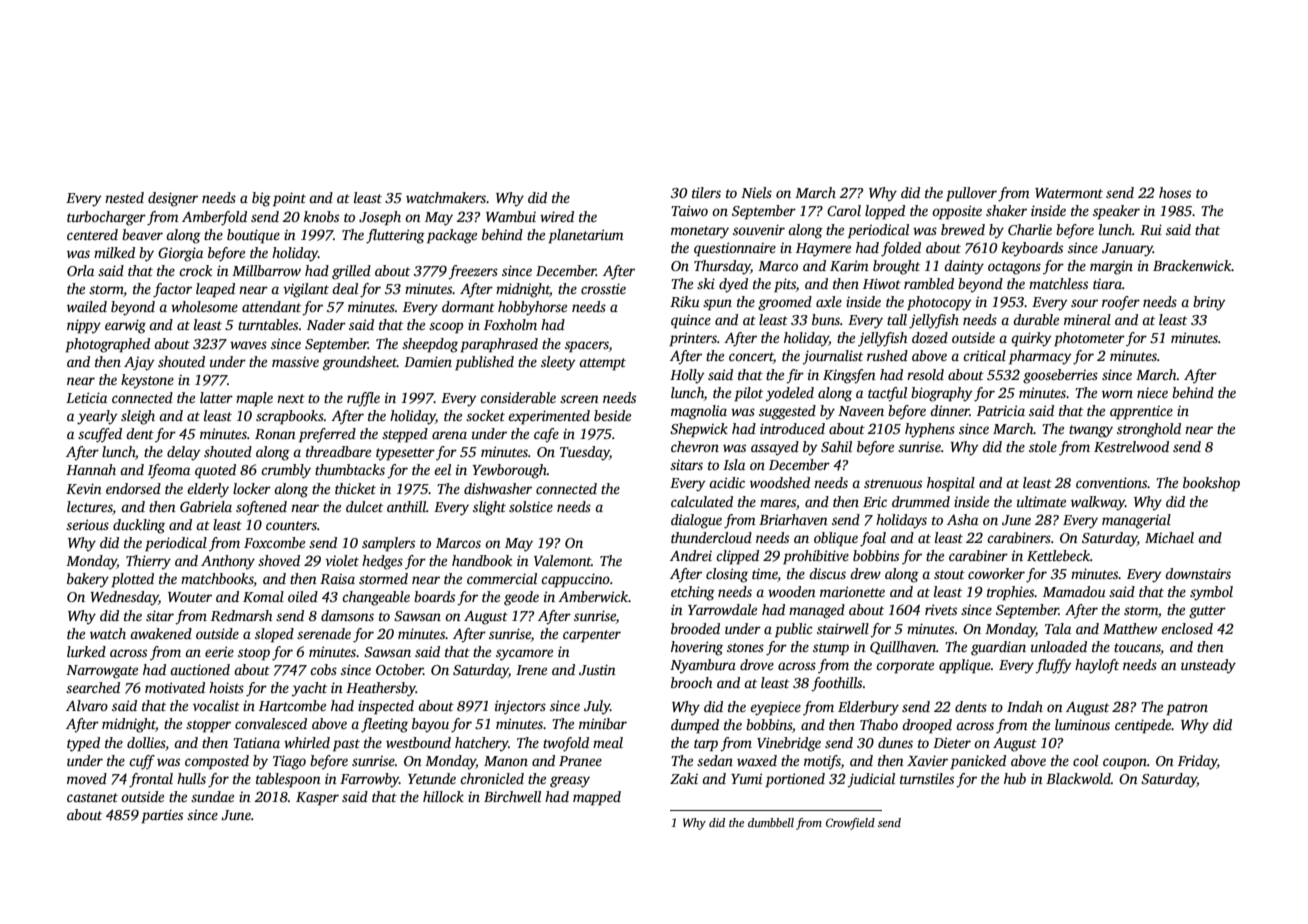 This image has height=924, width=1308. What do you see at coordinates (771, 822) in the image?
I see `dumbbell` at bounding box center [771, 822].
